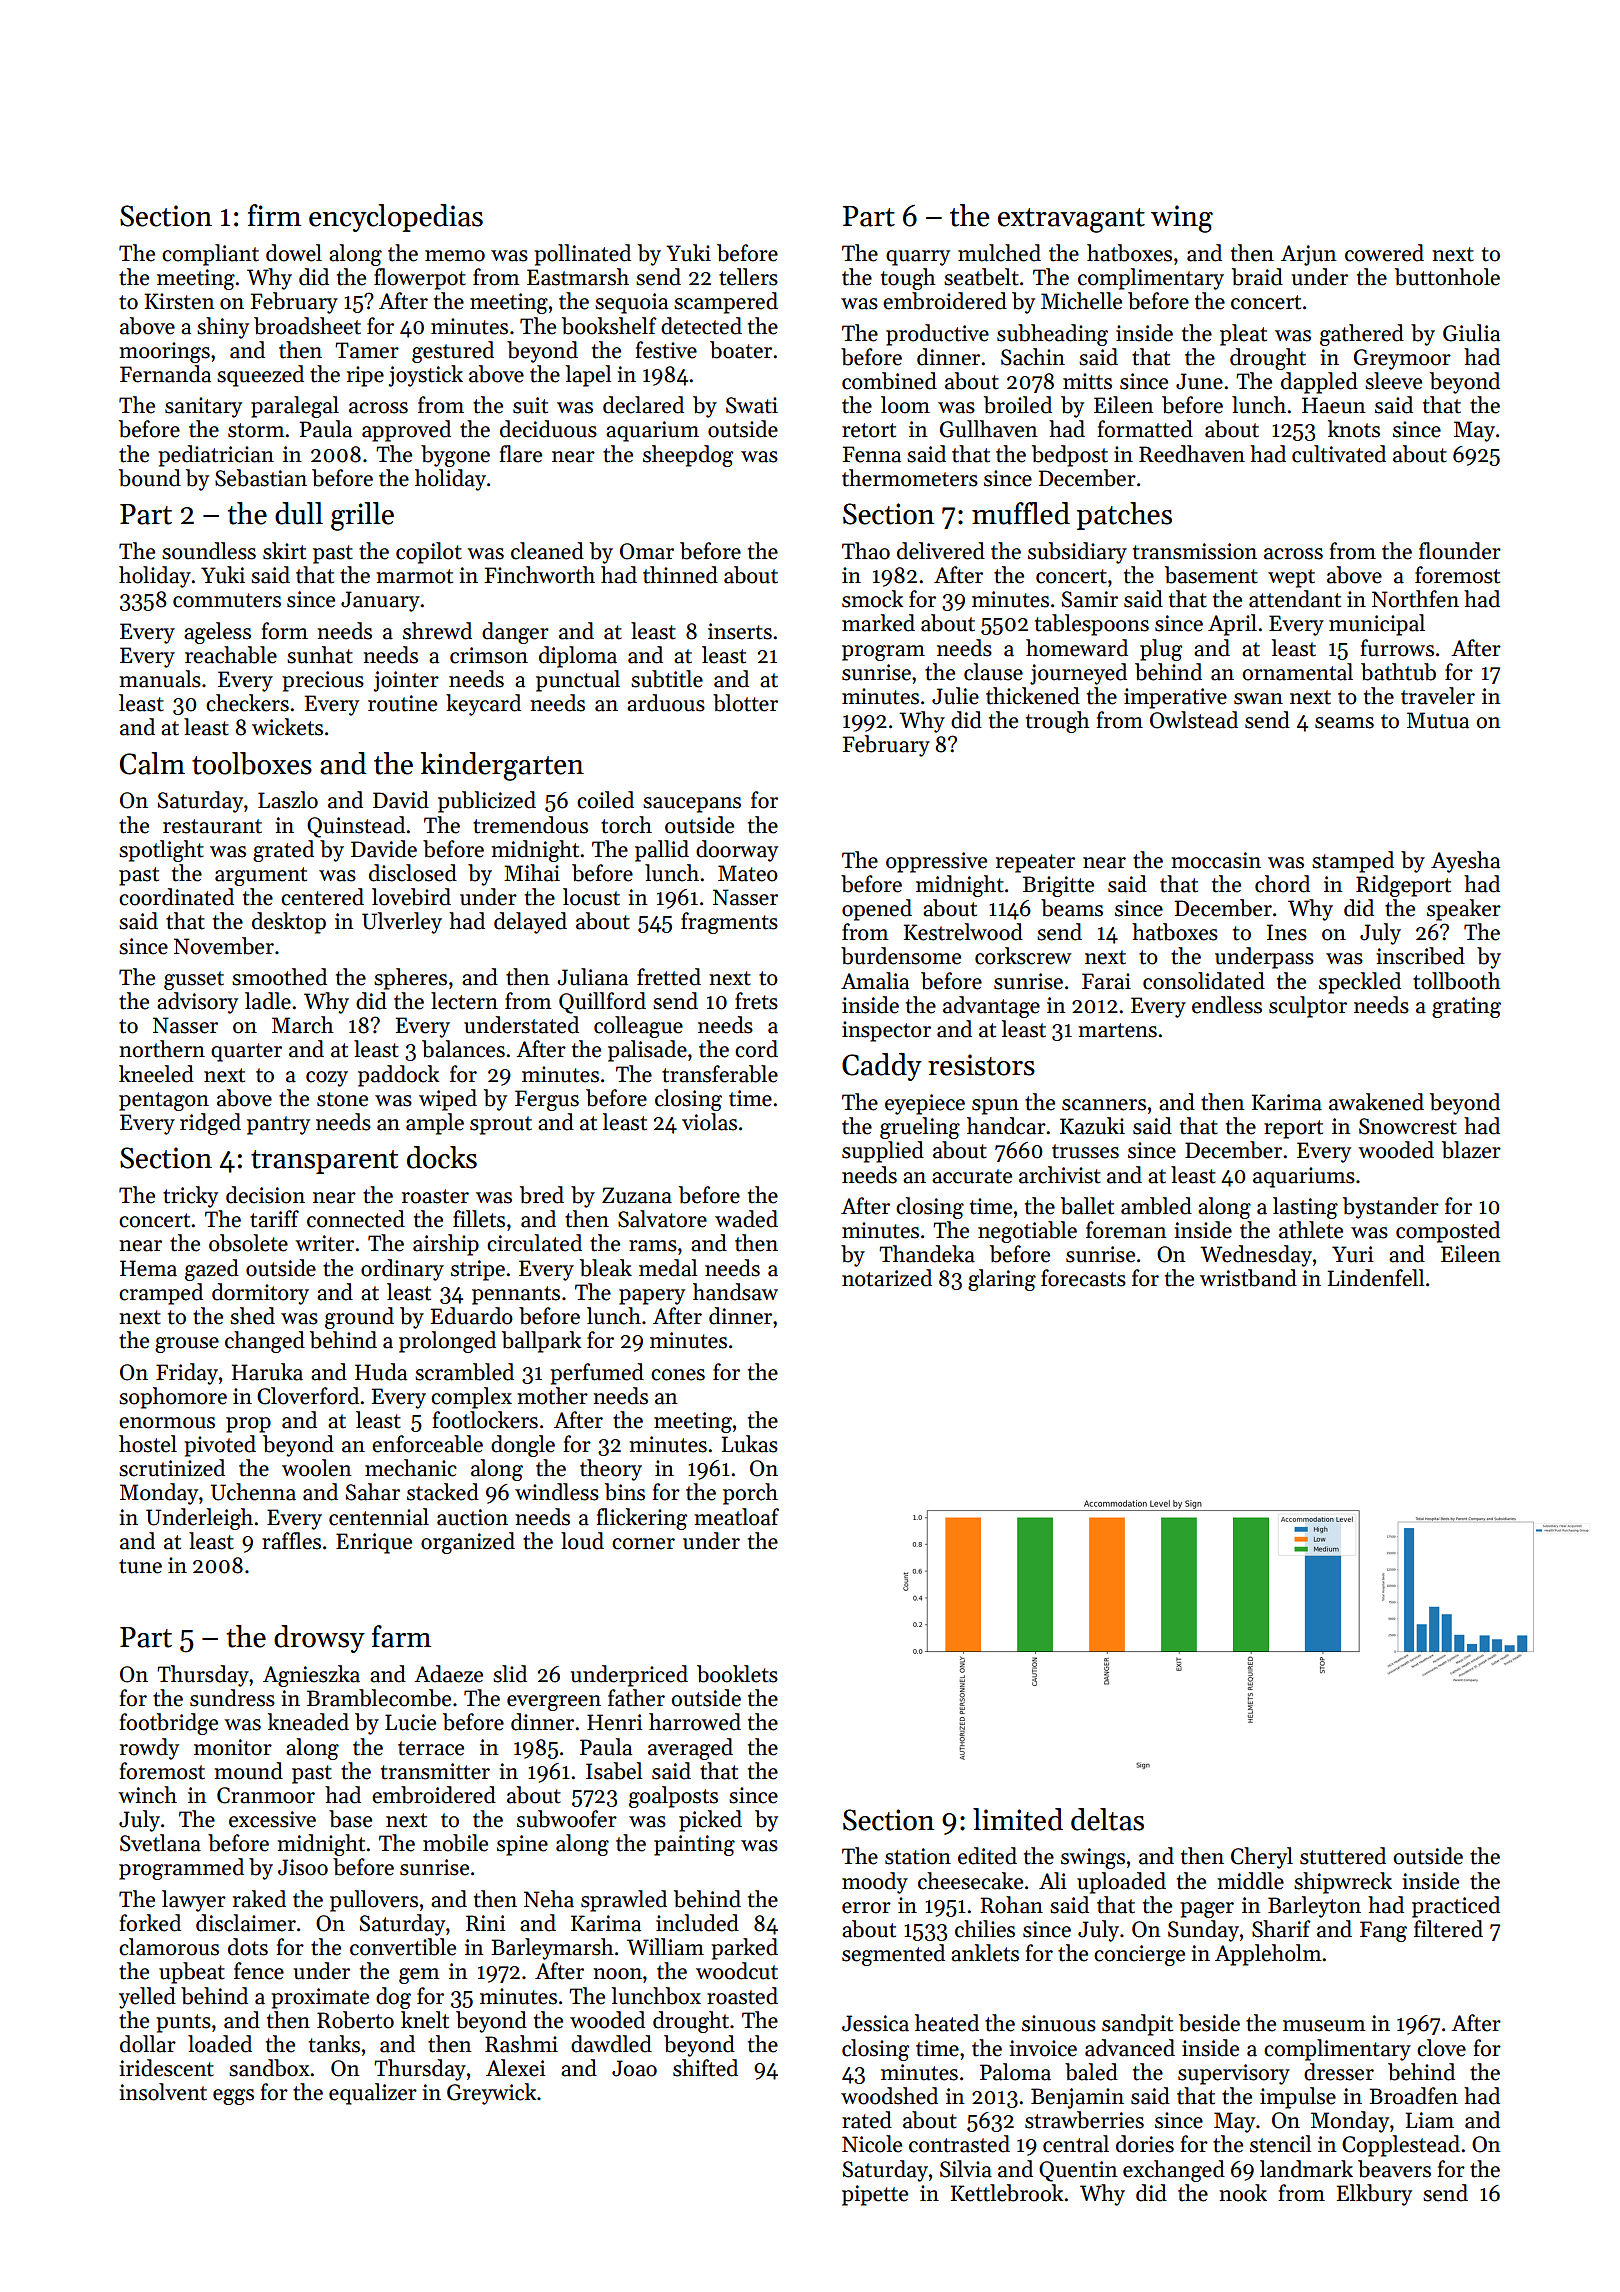  What do you see at coordinates (152, 763) in the screenshot?
I see `Calm` at bounding box center [152, 763].
